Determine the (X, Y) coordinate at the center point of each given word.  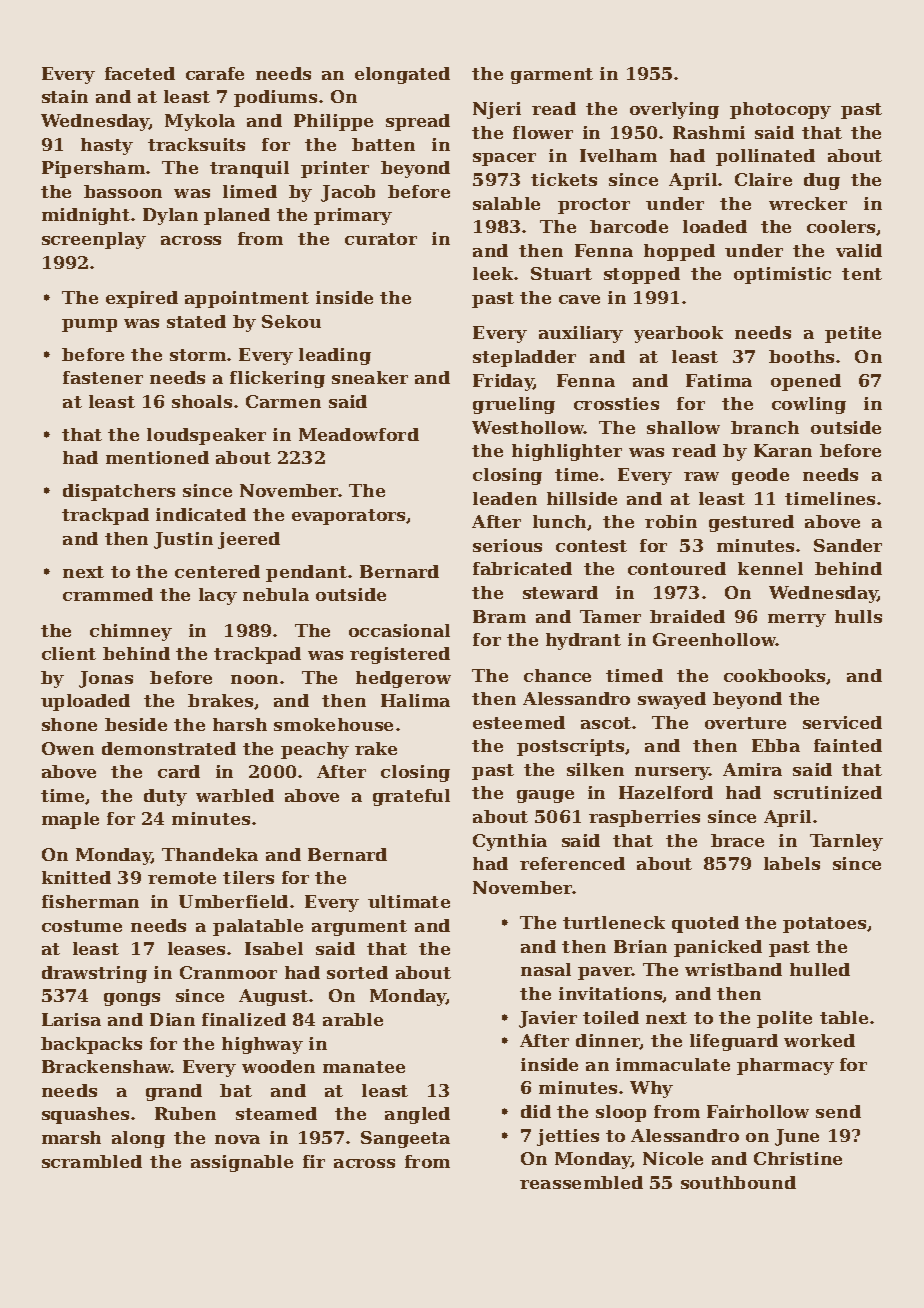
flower (543, 132)
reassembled (581, 1182)
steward (560, 592)
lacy (218, 596)
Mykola (200, 122)
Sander (848, 545)
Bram (499, 616)
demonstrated (169, 748)
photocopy (780, 110)
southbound (738, 1182)
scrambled (92, 1161)
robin (671, 521)
